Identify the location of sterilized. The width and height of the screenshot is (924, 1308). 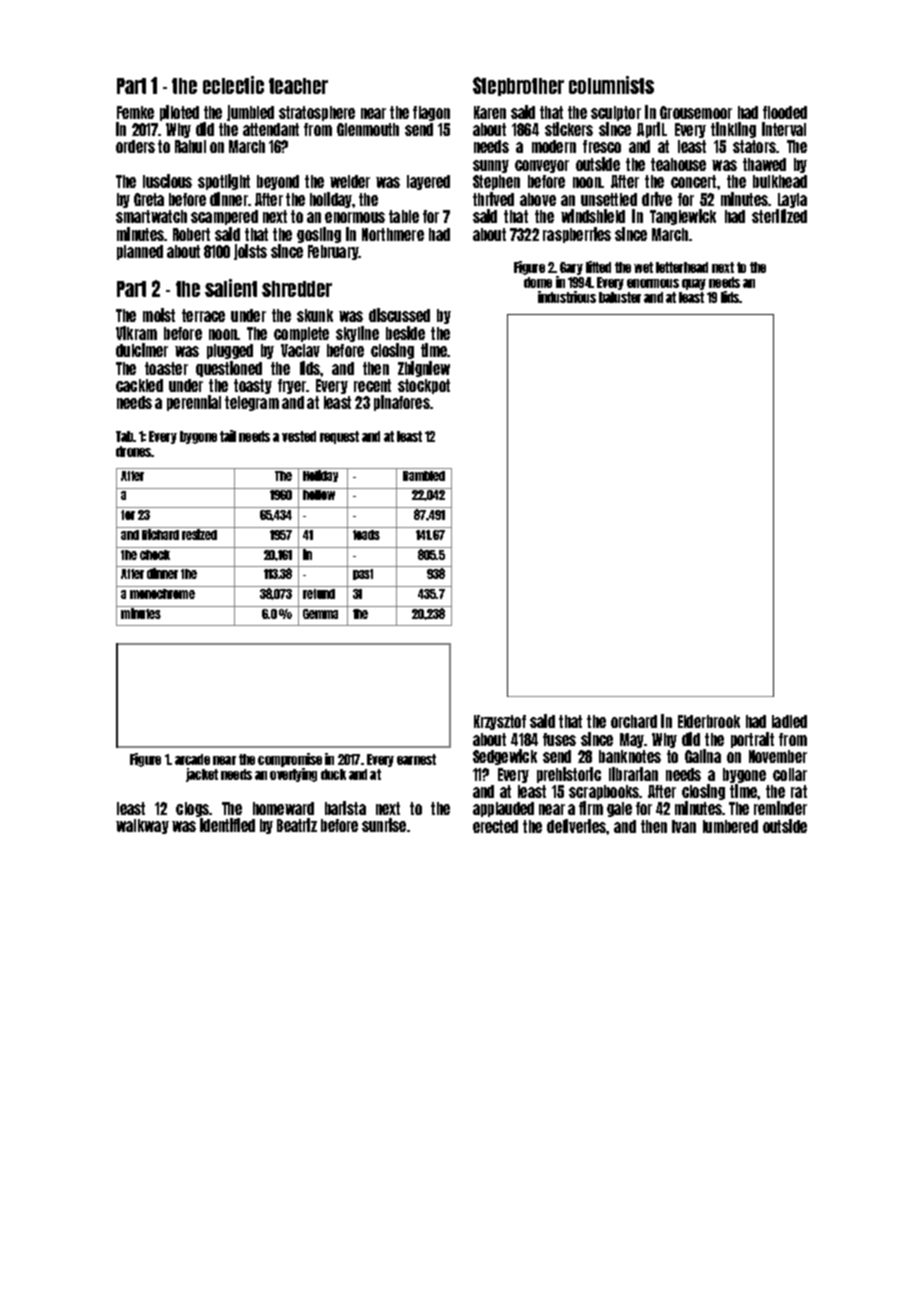
(779, 216).
